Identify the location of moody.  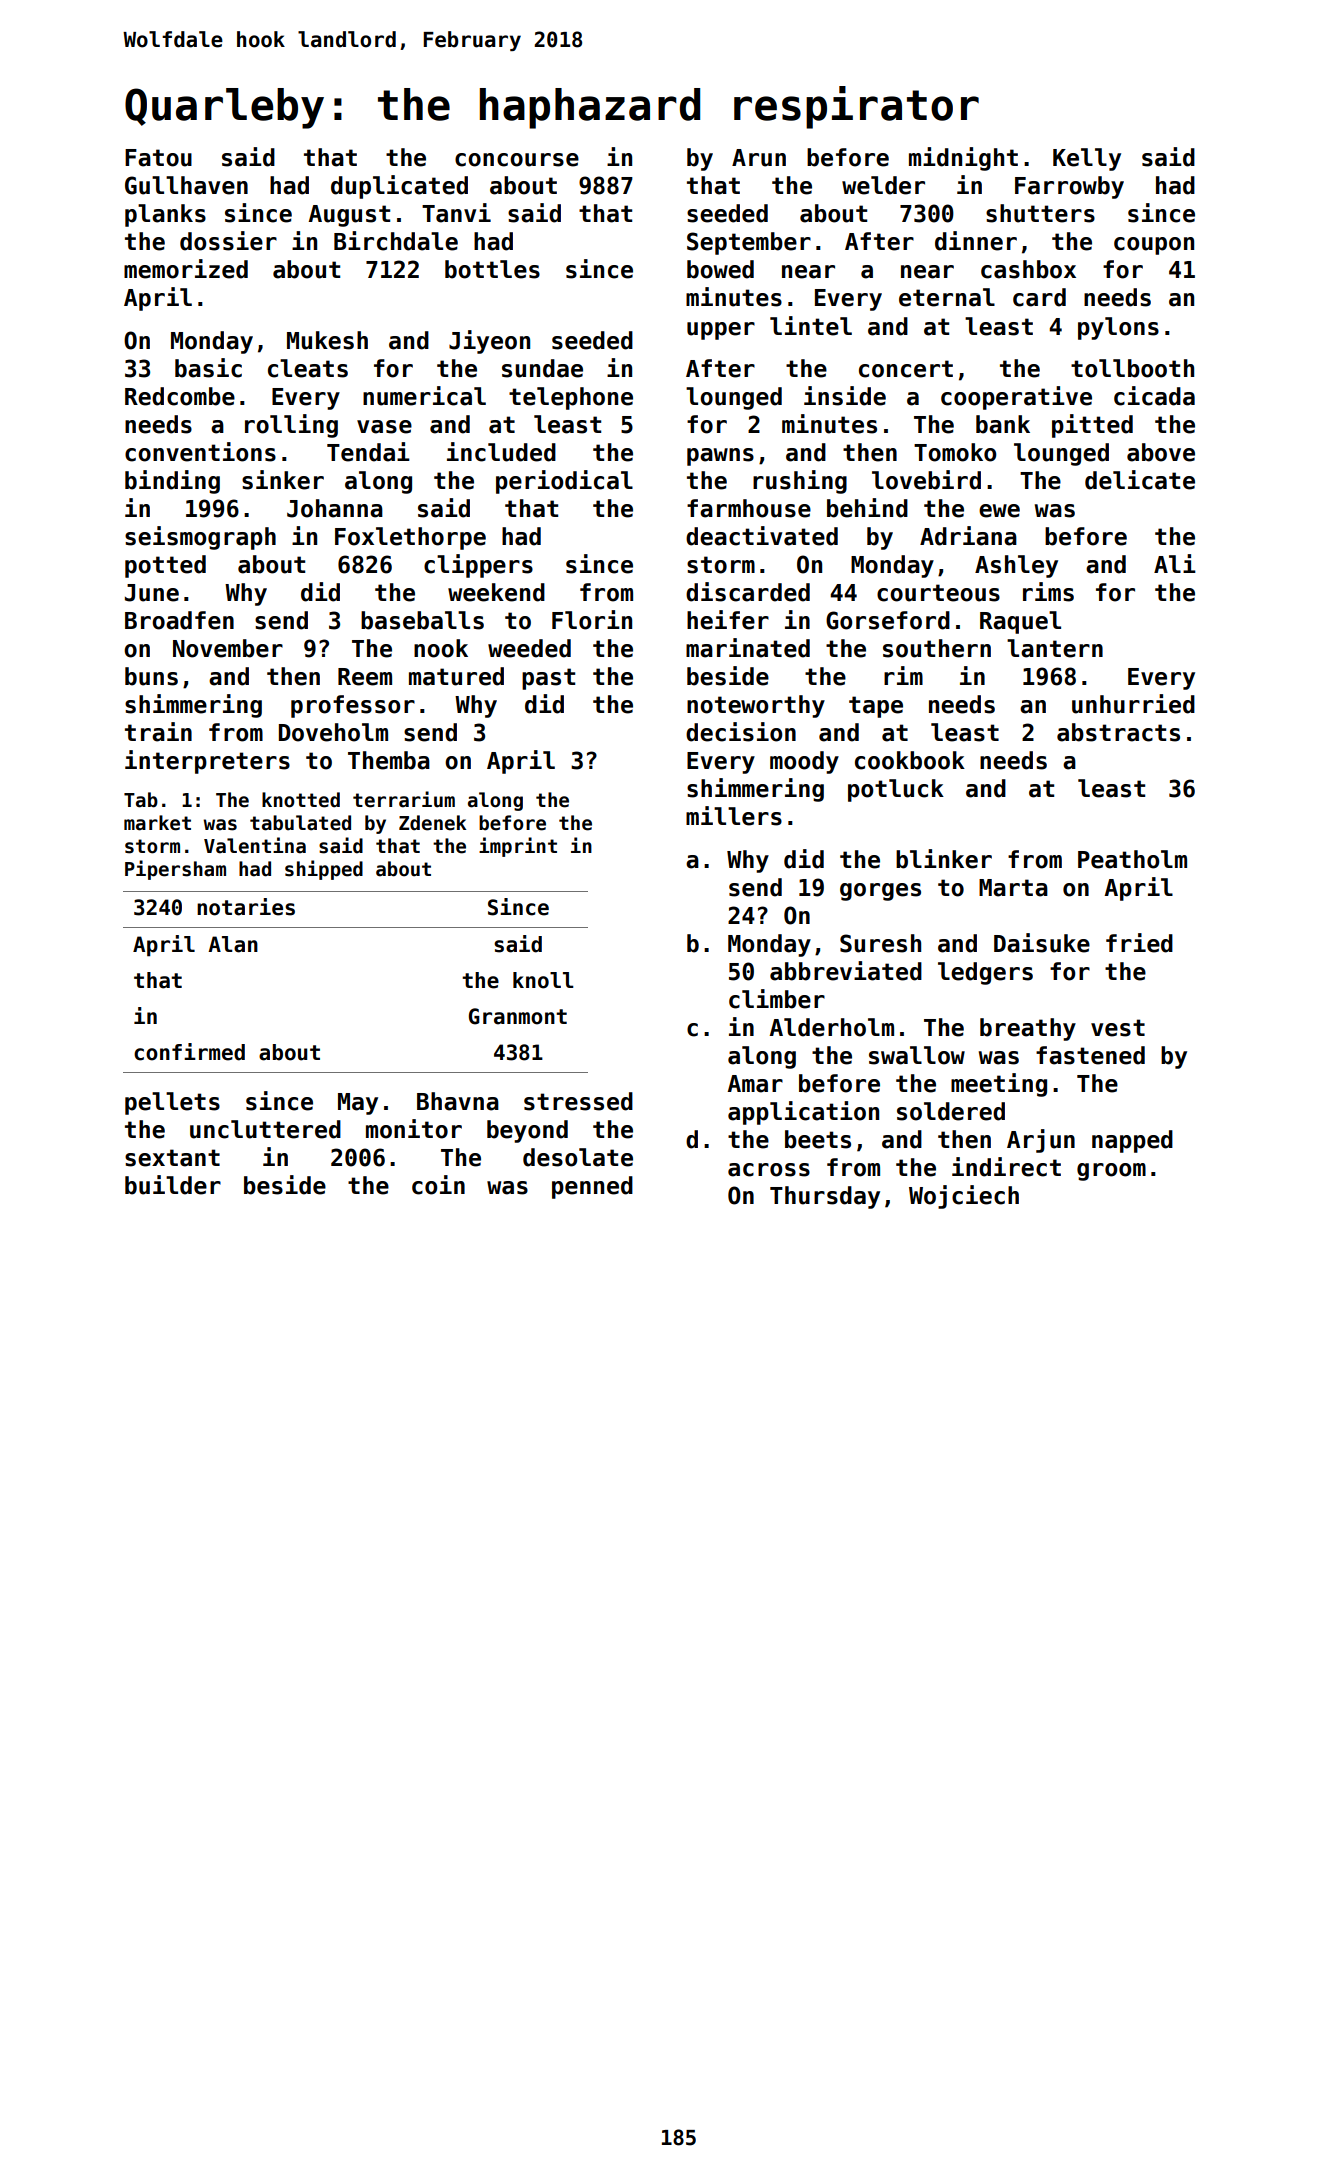
(804, 762).
